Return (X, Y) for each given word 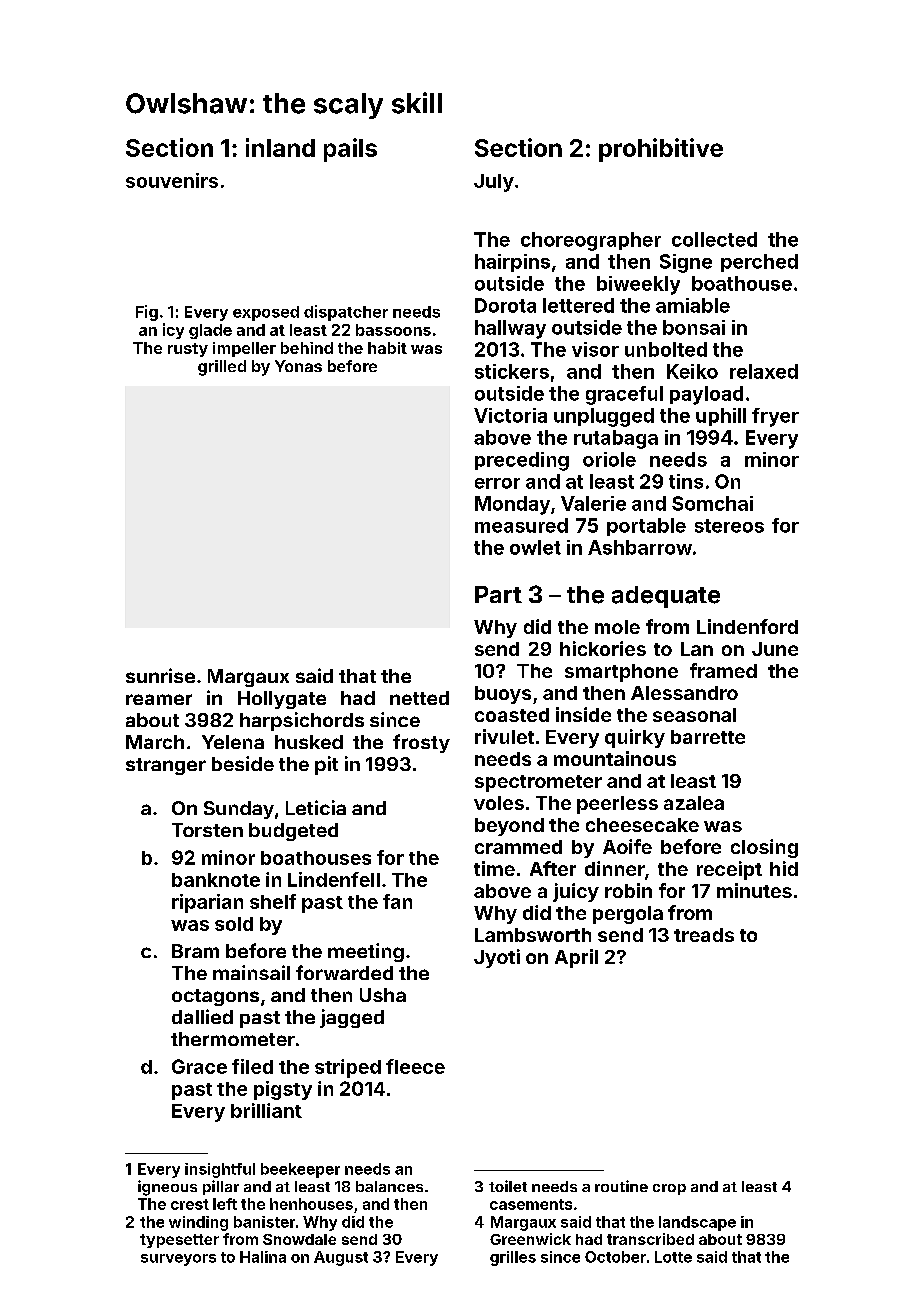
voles (499, 803)
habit (387, 348)
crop (669, 1189)
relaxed (764, 371)
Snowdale (299, 1239)
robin (628, 890)
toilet (508, 1186)
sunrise (160, 675)
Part (498, 594)
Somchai (712, 503)
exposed (266, 313)
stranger (166, 766)
